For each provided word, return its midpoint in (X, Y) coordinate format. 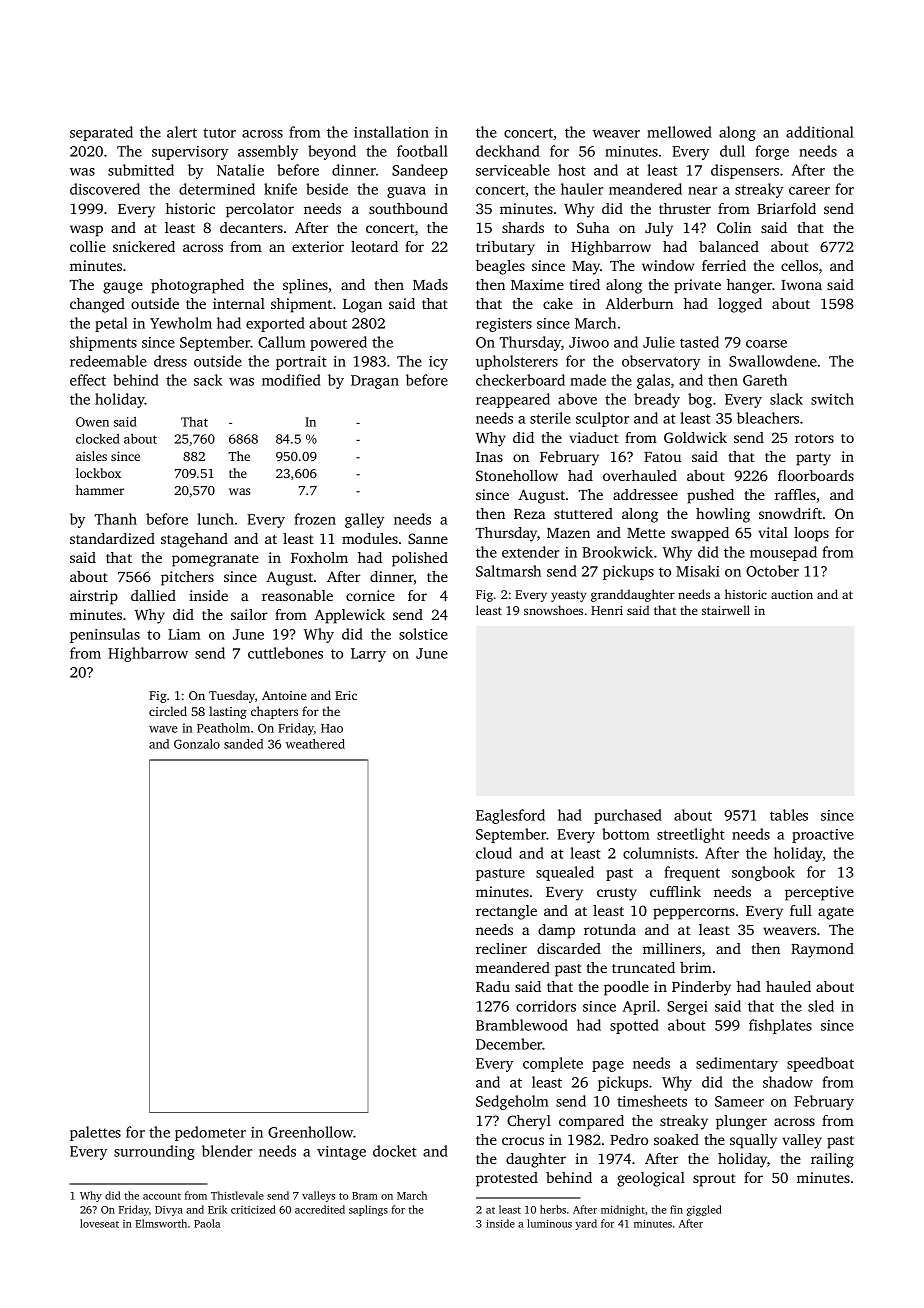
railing (832, 1160)
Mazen (568, 533)
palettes (95, 1133)
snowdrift (790, 513)
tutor (219, 133)
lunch (215, 519)
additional (820, 132)
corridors (546, 1006)
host (572, 170)
